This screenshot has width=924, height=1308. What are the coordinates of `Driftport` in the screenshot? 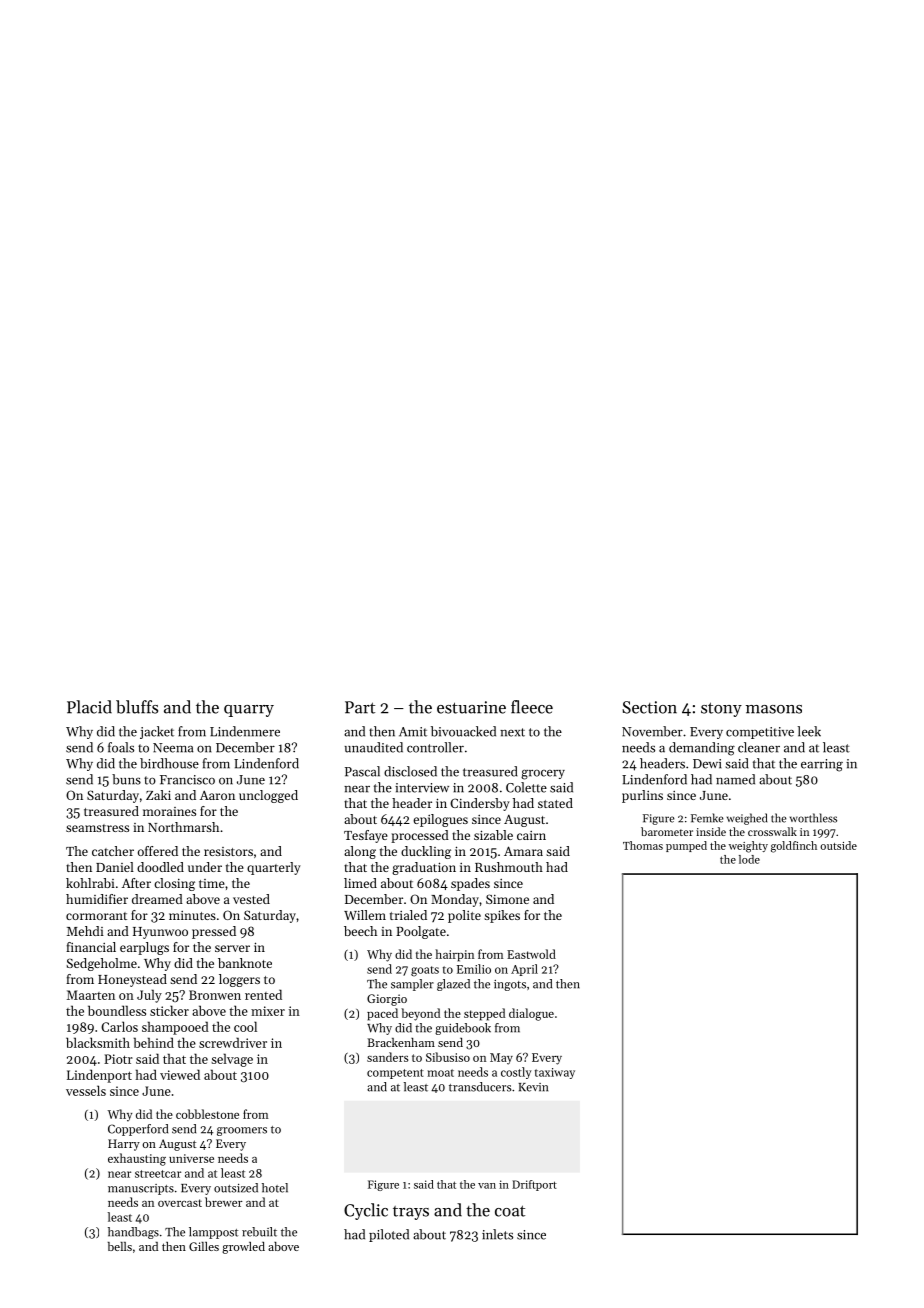 It's located at (534, 1185).
